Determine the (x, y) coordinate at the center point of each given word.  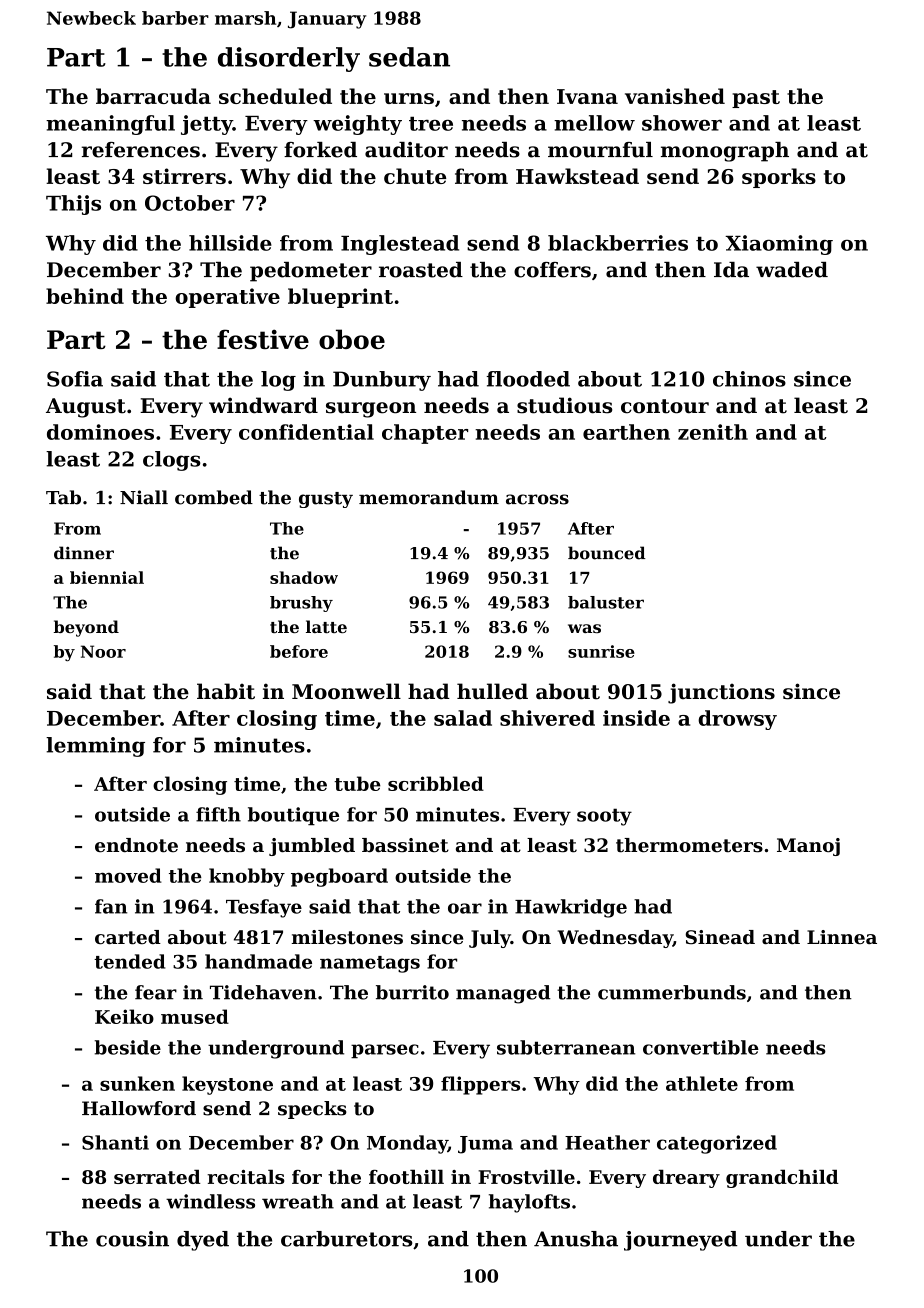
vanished (675, 96)
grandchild (782, 1179)
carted (128, 937)
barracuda (153, 96)
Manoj (808, 847)
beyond (86, 628)
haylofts (529, 1203)
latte (326, 626)
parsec (385, 1051)
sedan (409, 57)
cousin (132, 1239)
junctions (721, 693)
